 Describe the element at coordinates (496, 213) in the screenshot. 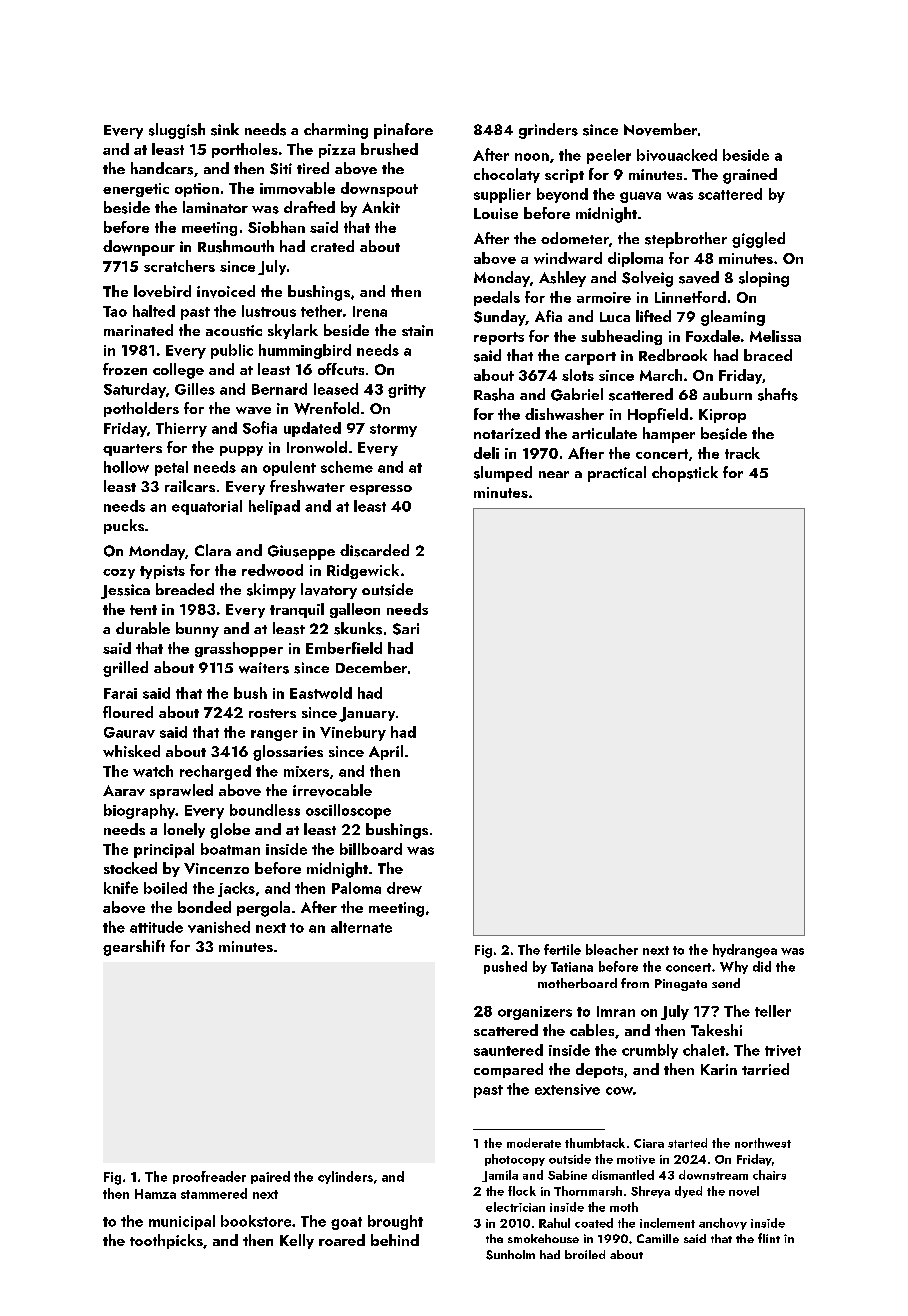

I see `Louise` at that location.
